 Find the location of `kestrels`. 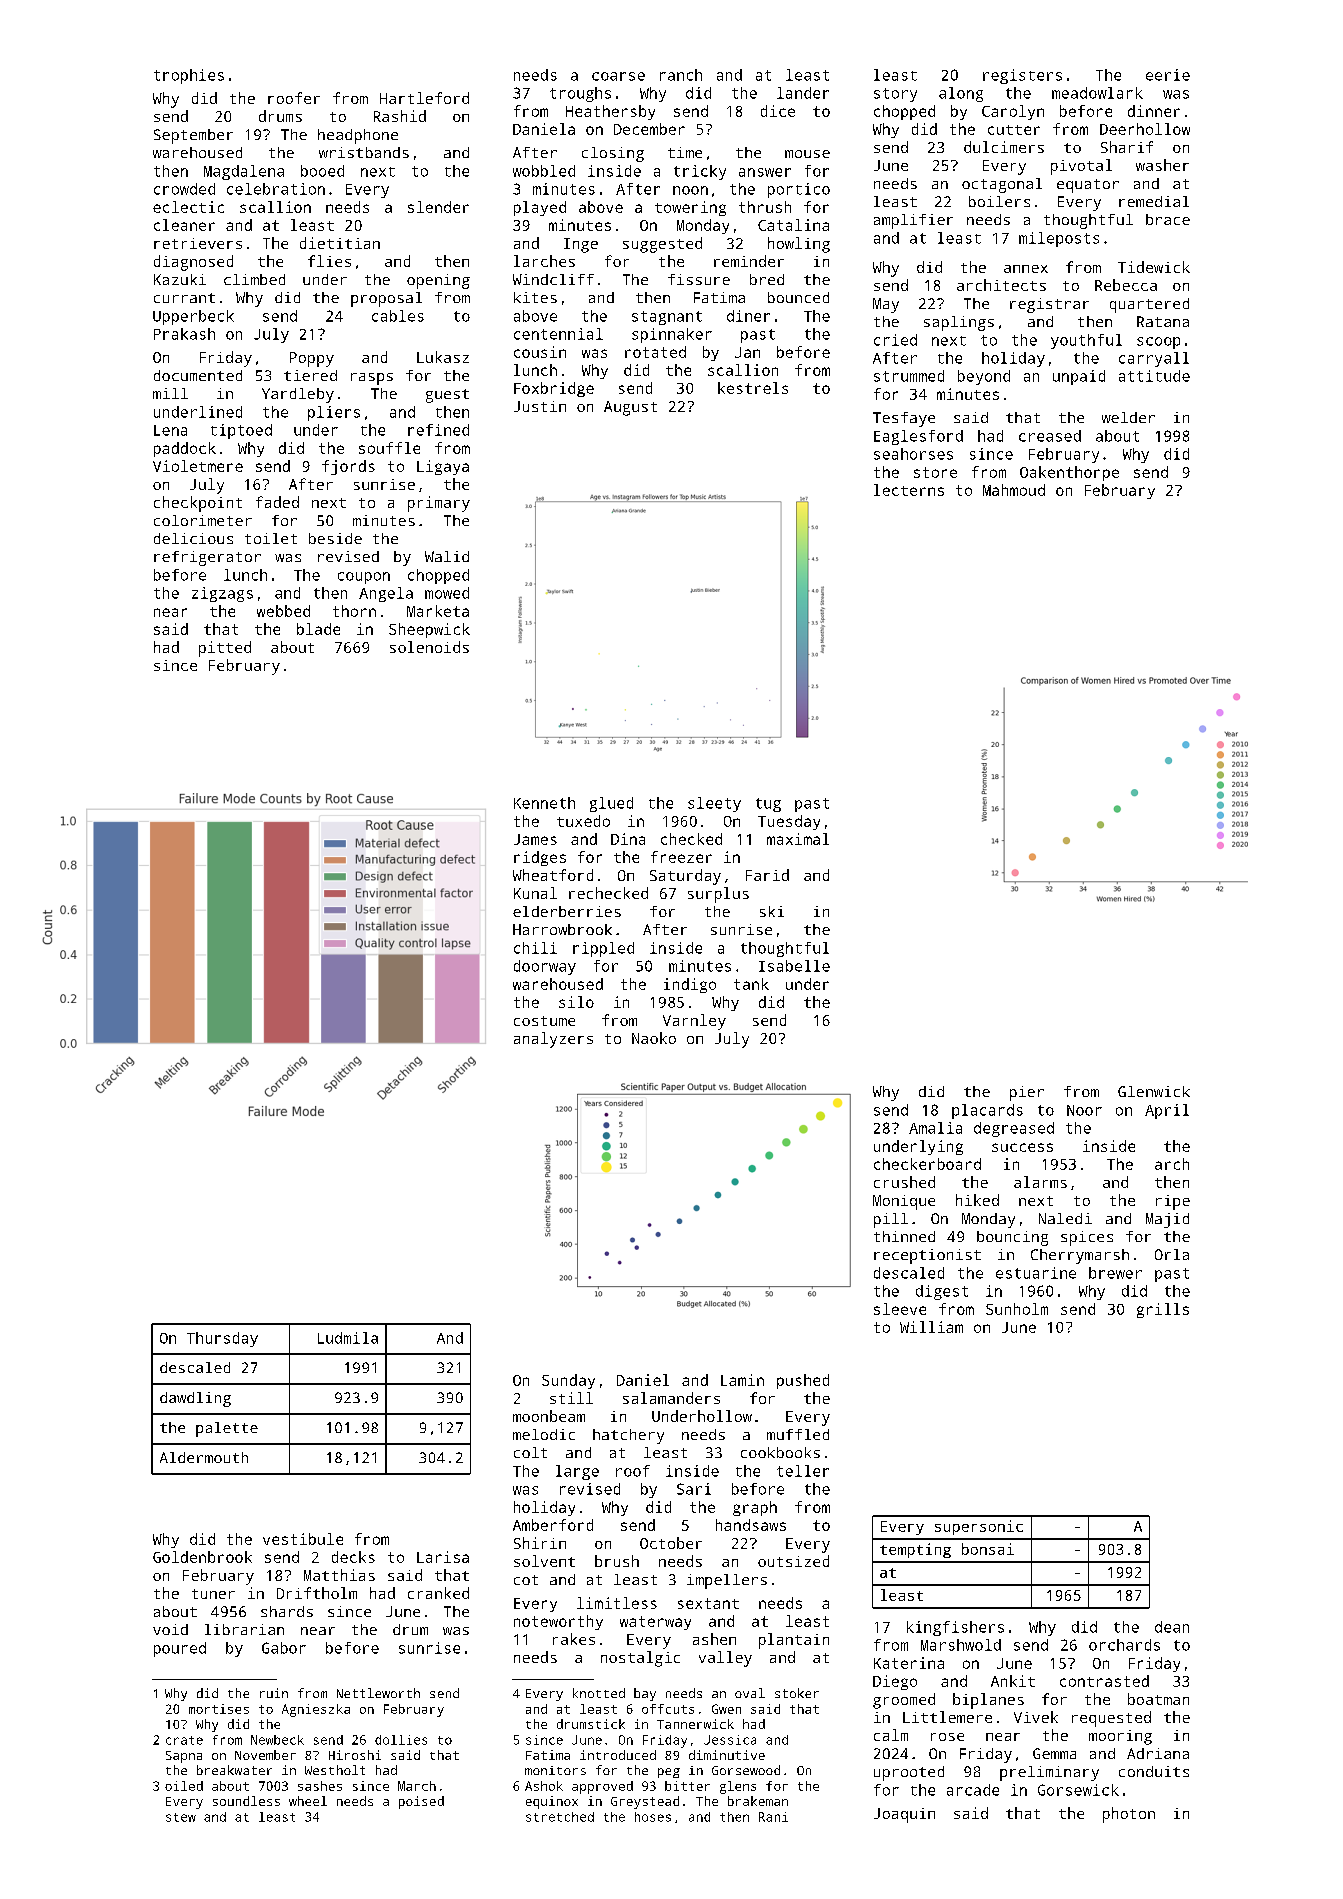

kestrels is located at coordinates (753, 388).
